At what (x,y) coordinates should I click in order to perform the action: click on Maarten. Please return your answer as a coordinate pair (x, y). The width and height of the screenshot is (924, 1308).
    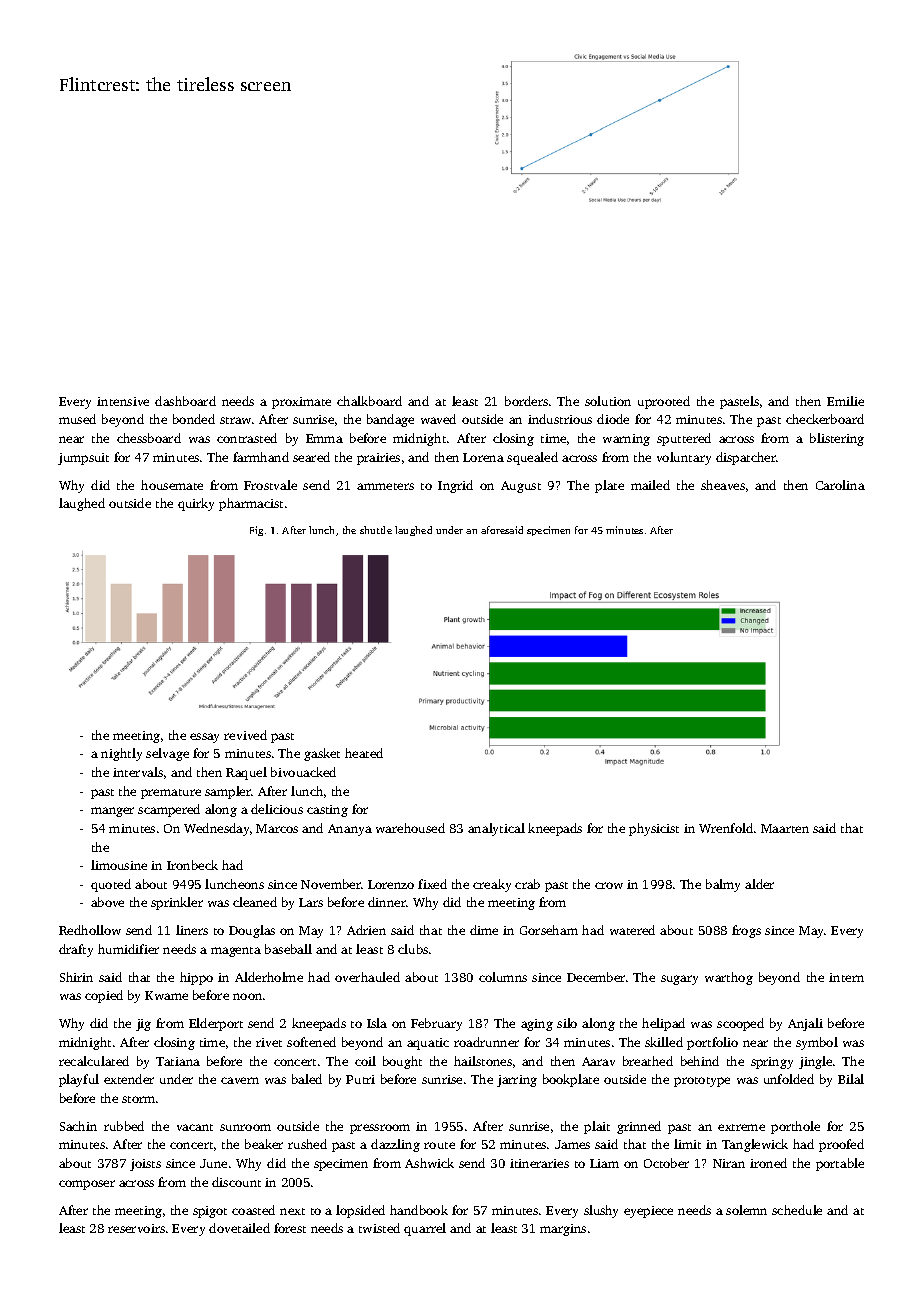
    Looking at the image, I should click on (785, 828).
